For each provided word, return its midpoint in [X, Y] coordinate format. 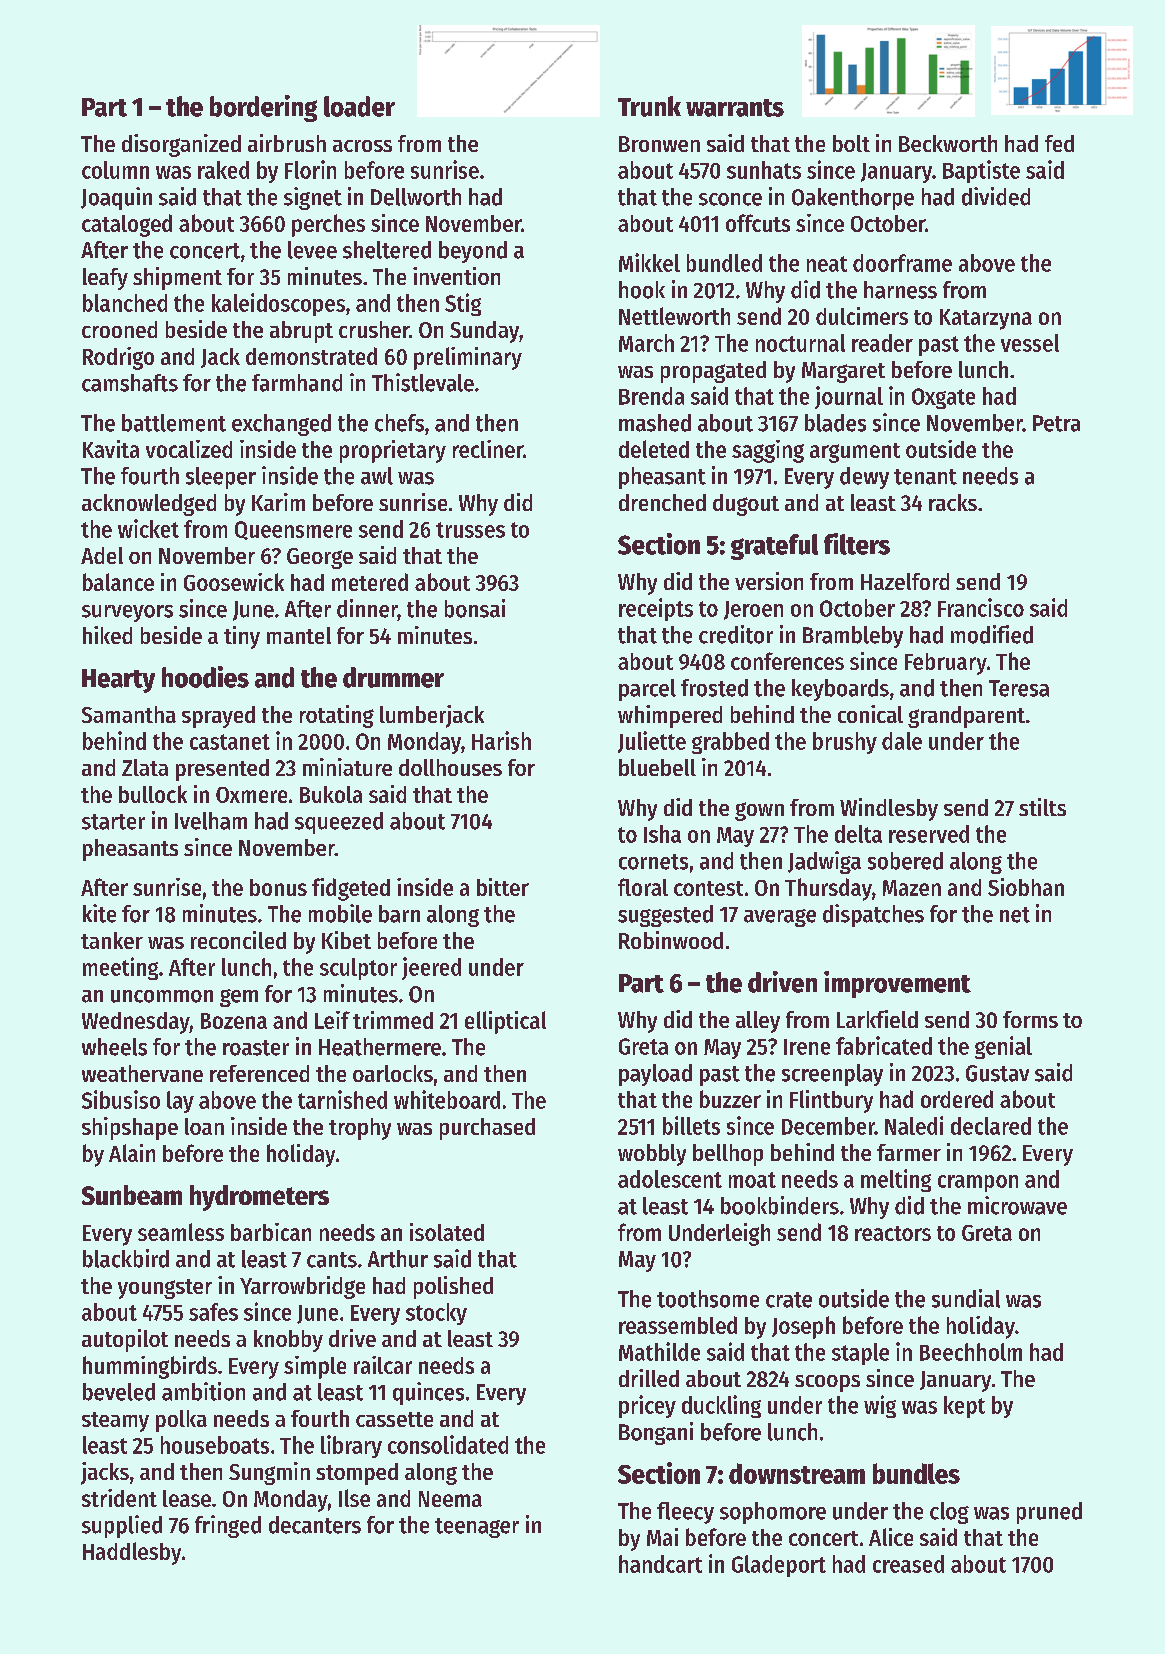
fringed [228, 1526]
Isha [662, 834]
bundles [916, 1473]
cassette [394, 1419]
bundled [724, 263]
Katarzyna [986, 319]
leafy [105, 279]
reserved [929, 834]
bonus [278, 887]
